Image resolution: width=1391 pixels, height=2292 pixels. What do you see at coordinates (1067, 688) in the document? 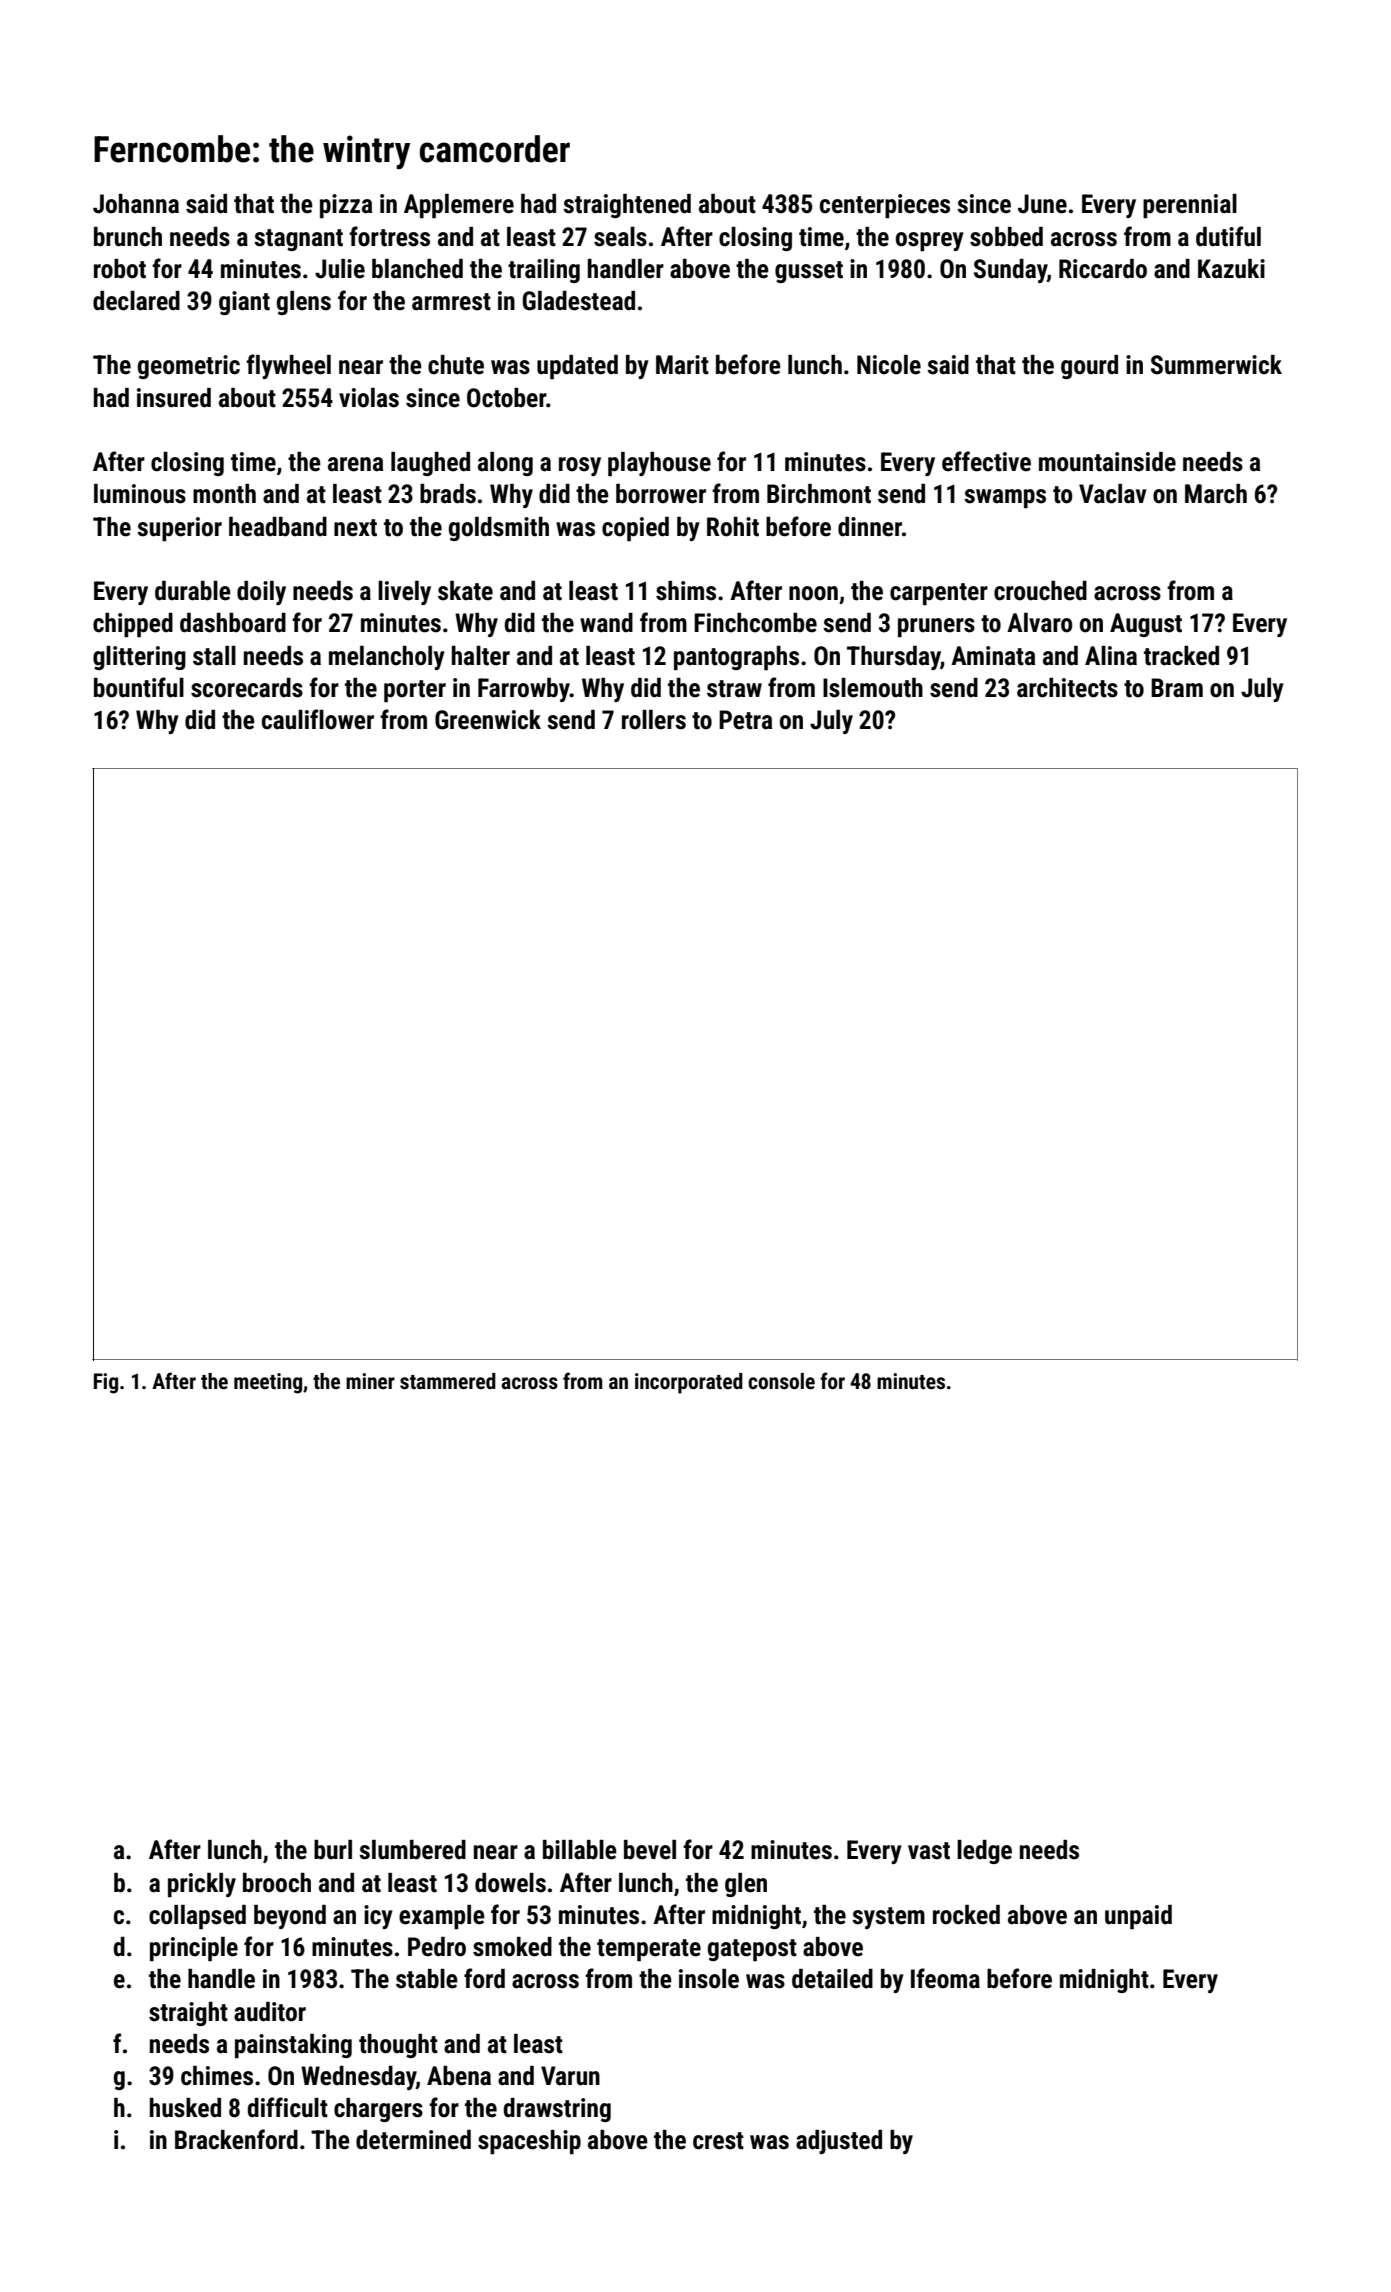
I see `architects` at bounding box center [1067, 688].
